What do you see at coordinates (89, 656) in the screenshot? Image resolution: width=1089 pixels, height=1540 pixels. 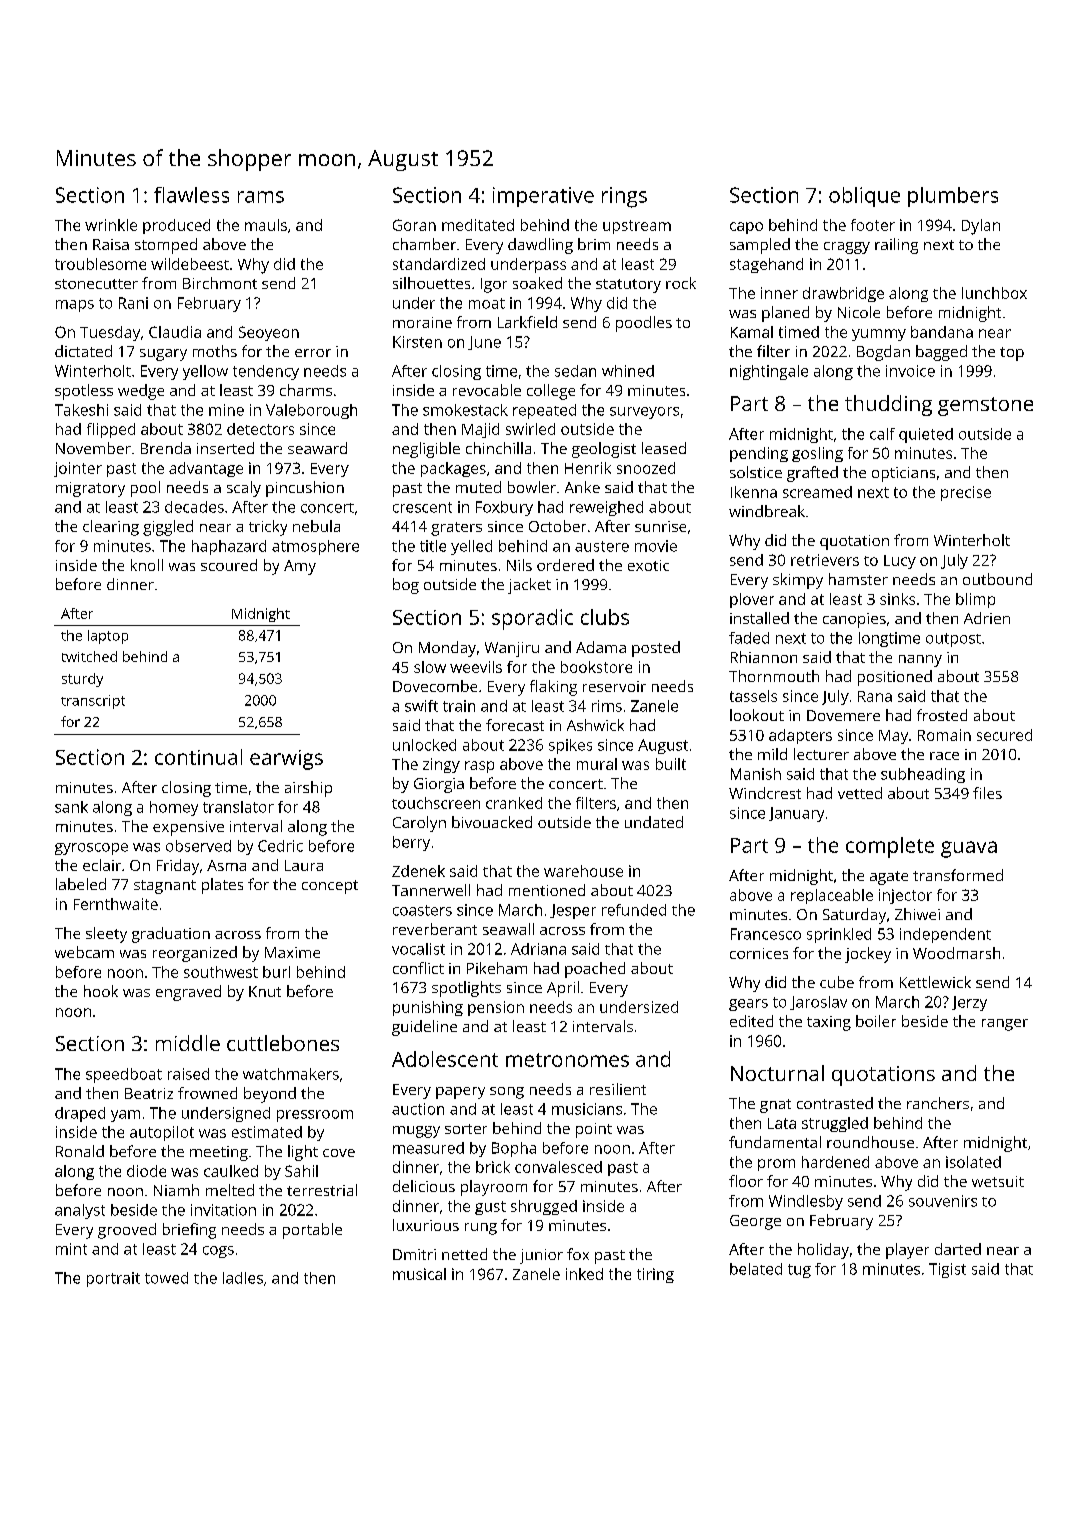 I see `twitched` at bounding box center [89, 656].
